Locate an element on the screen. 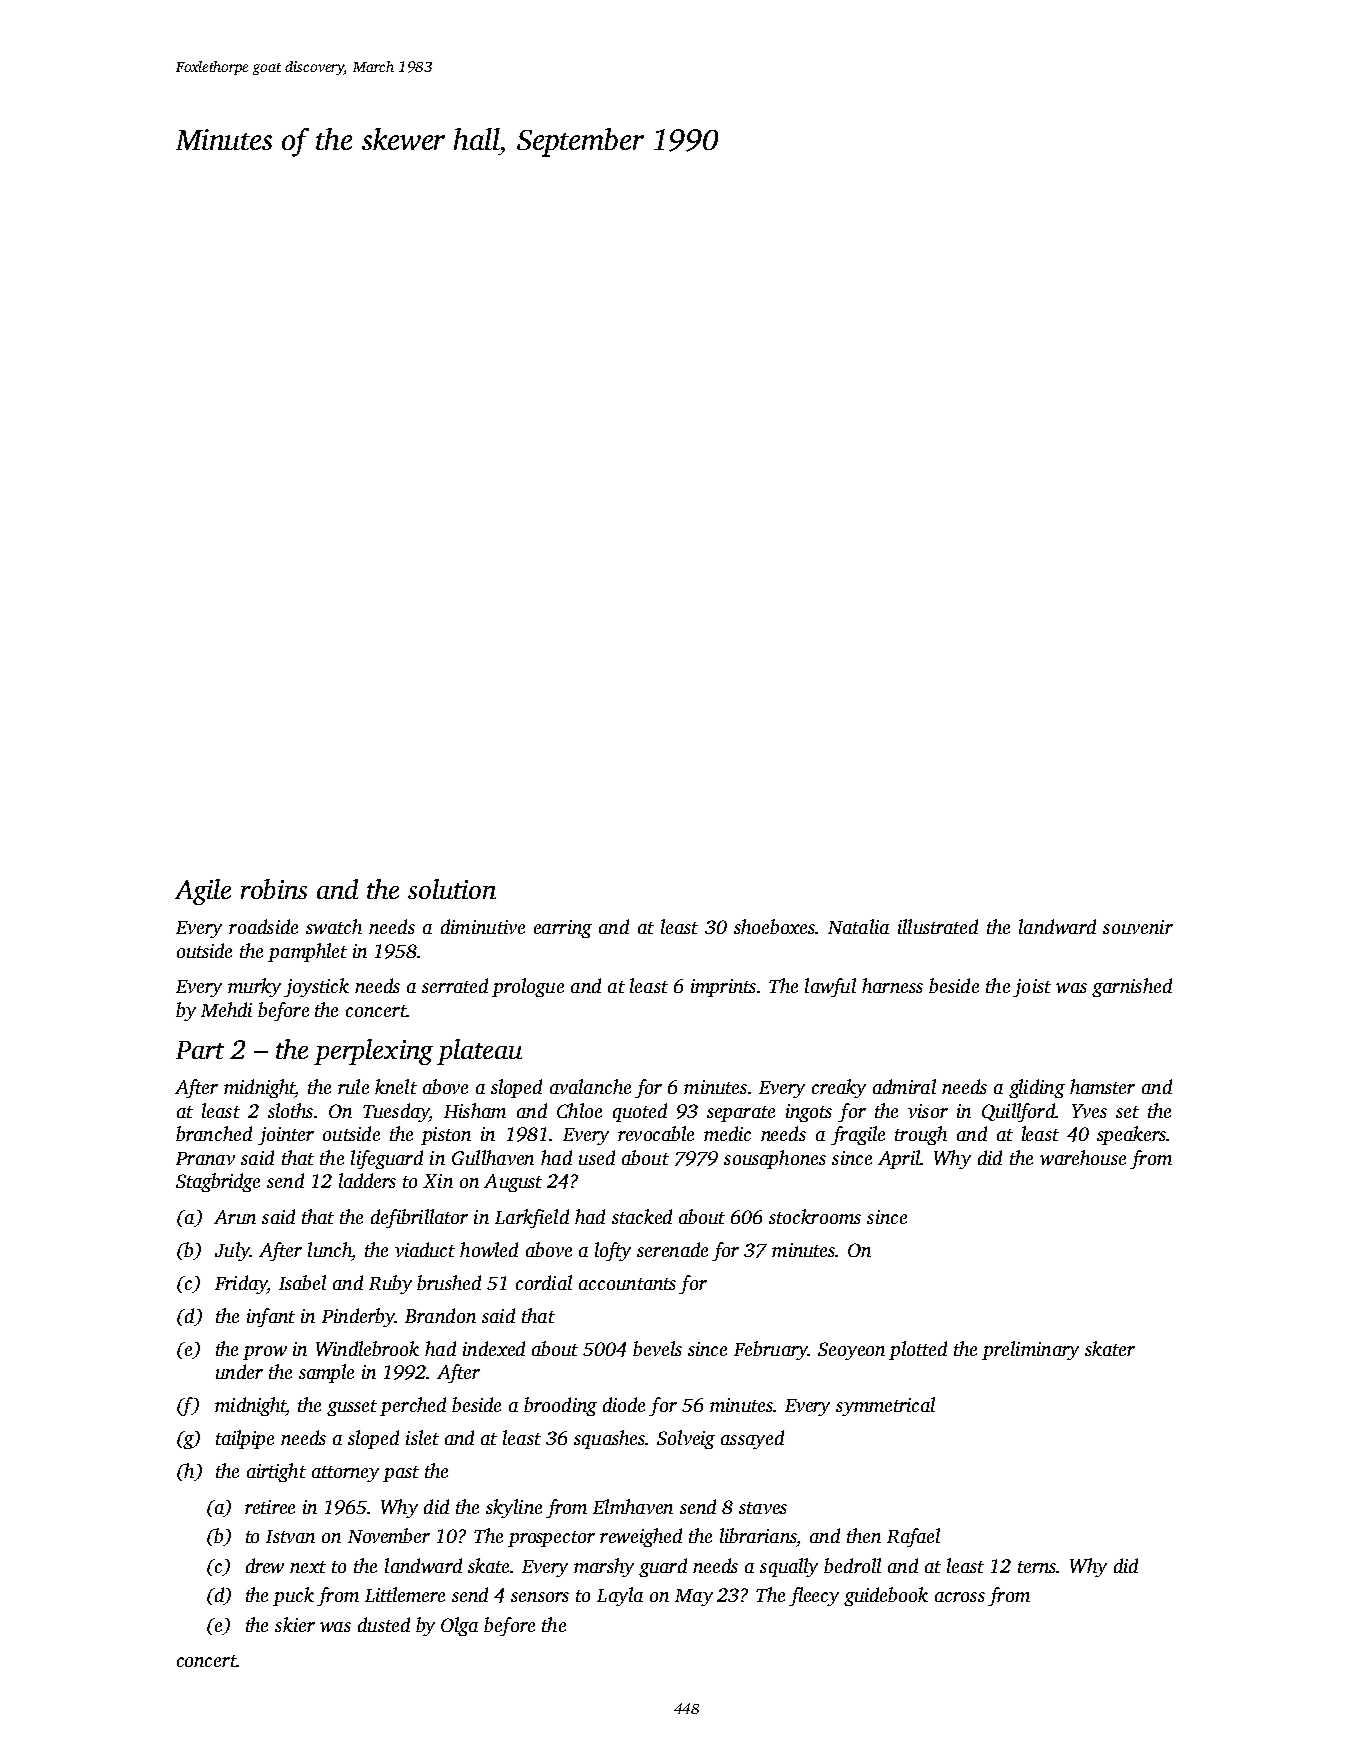  illustrated is located at coordinates (938, 926).
